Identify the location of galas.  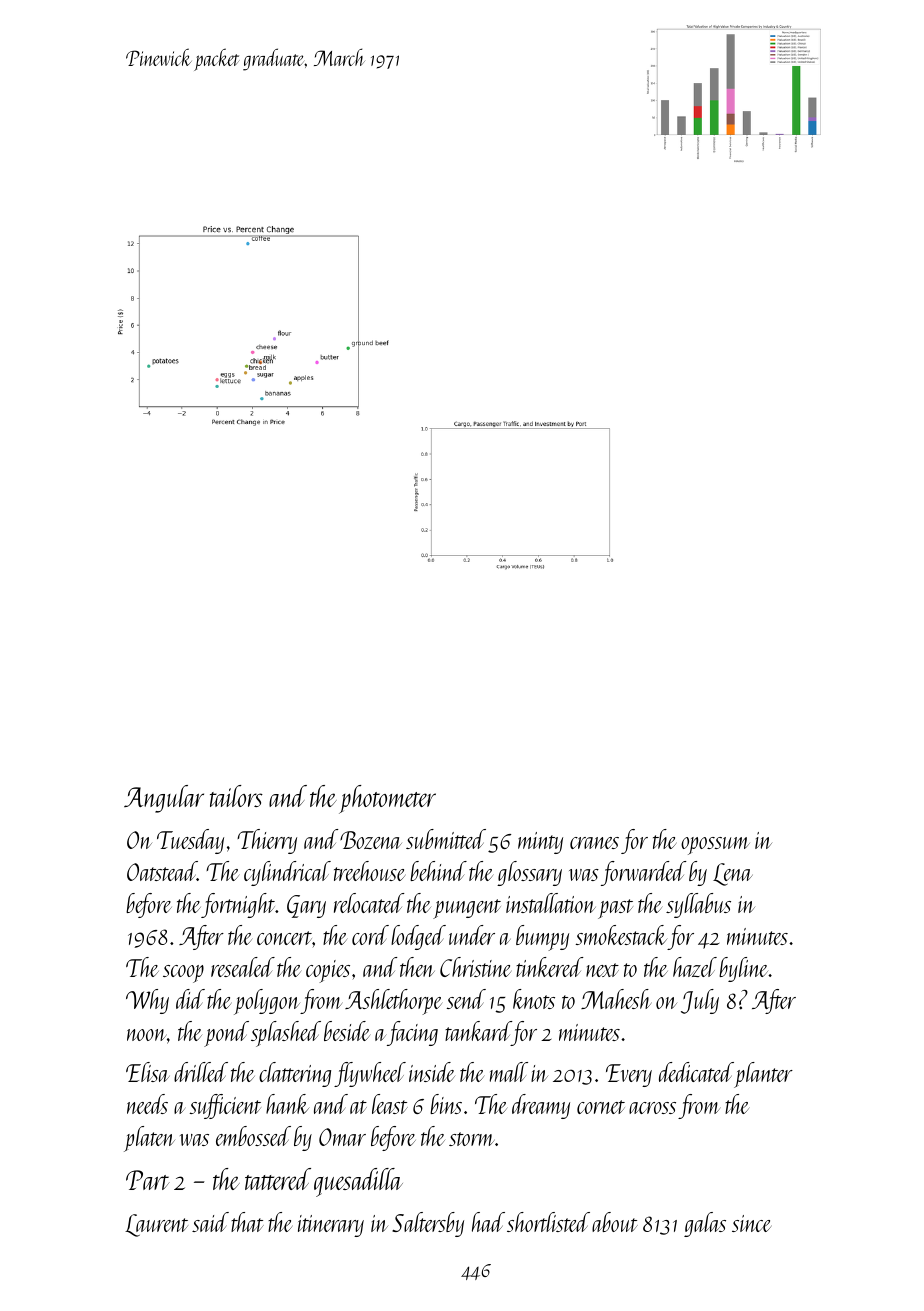
(705, 1224).
